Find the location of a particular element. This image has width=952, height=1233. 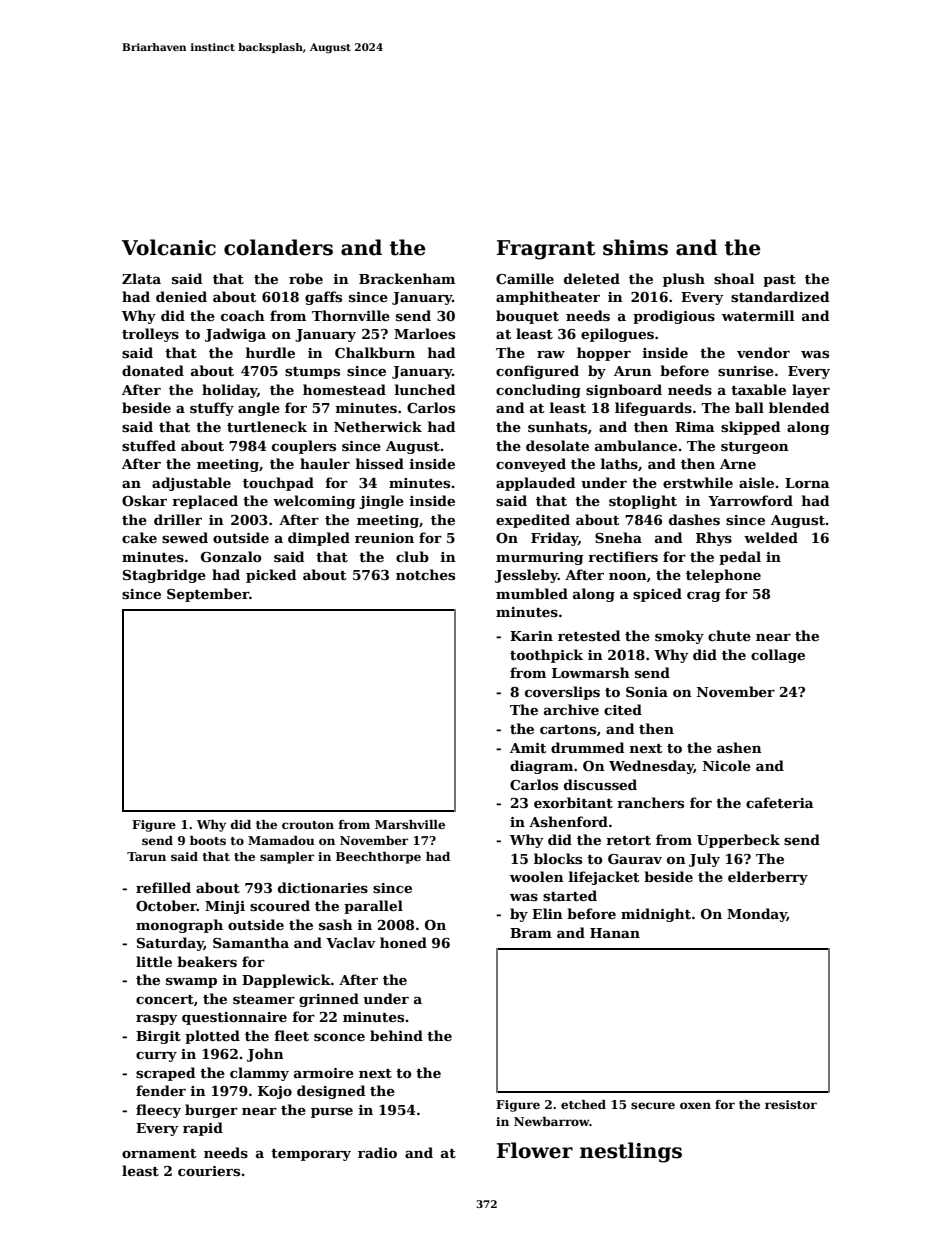

chute is located at coordinates (729, 635).
